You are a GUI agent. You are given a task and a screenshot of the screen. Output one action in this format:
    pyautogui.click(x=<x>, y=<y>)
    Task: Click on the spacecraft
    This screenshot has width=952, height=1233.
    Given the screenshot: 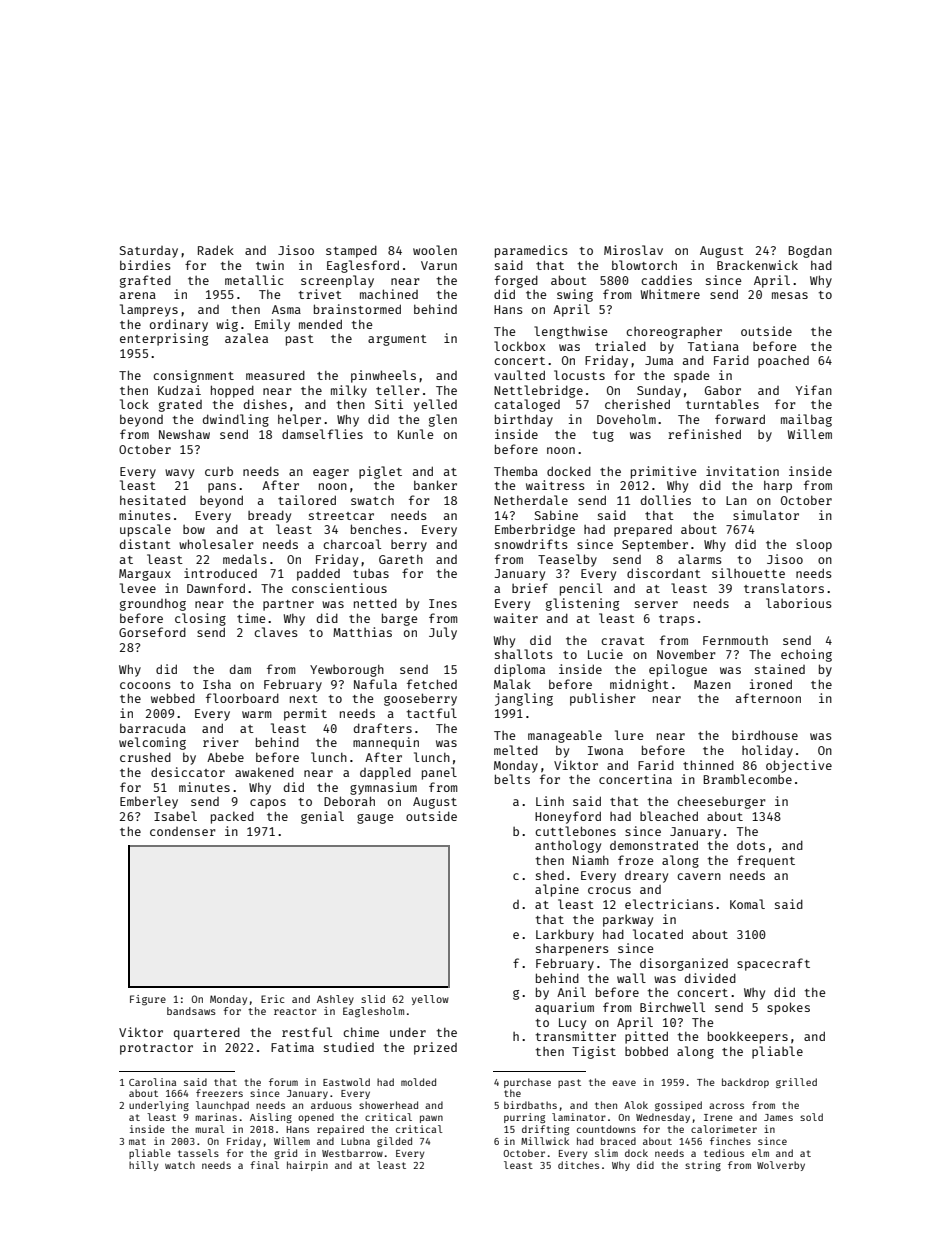 What is the action you would take?
    pyautogui.click(x=773, y=964)
